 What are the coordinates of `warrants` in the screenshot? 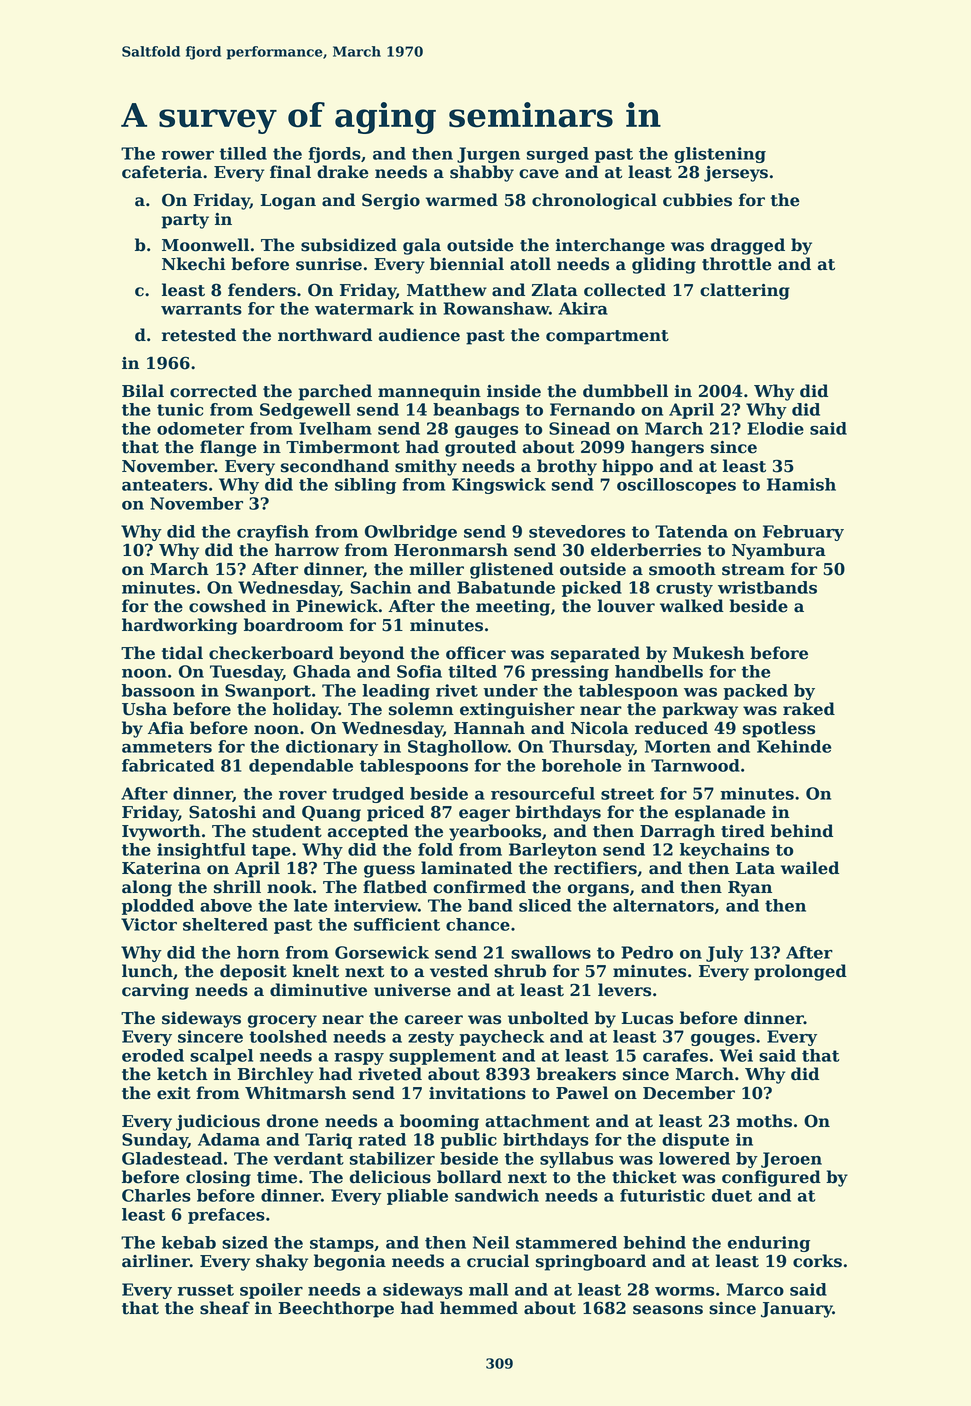 It's located at (201, 309).
